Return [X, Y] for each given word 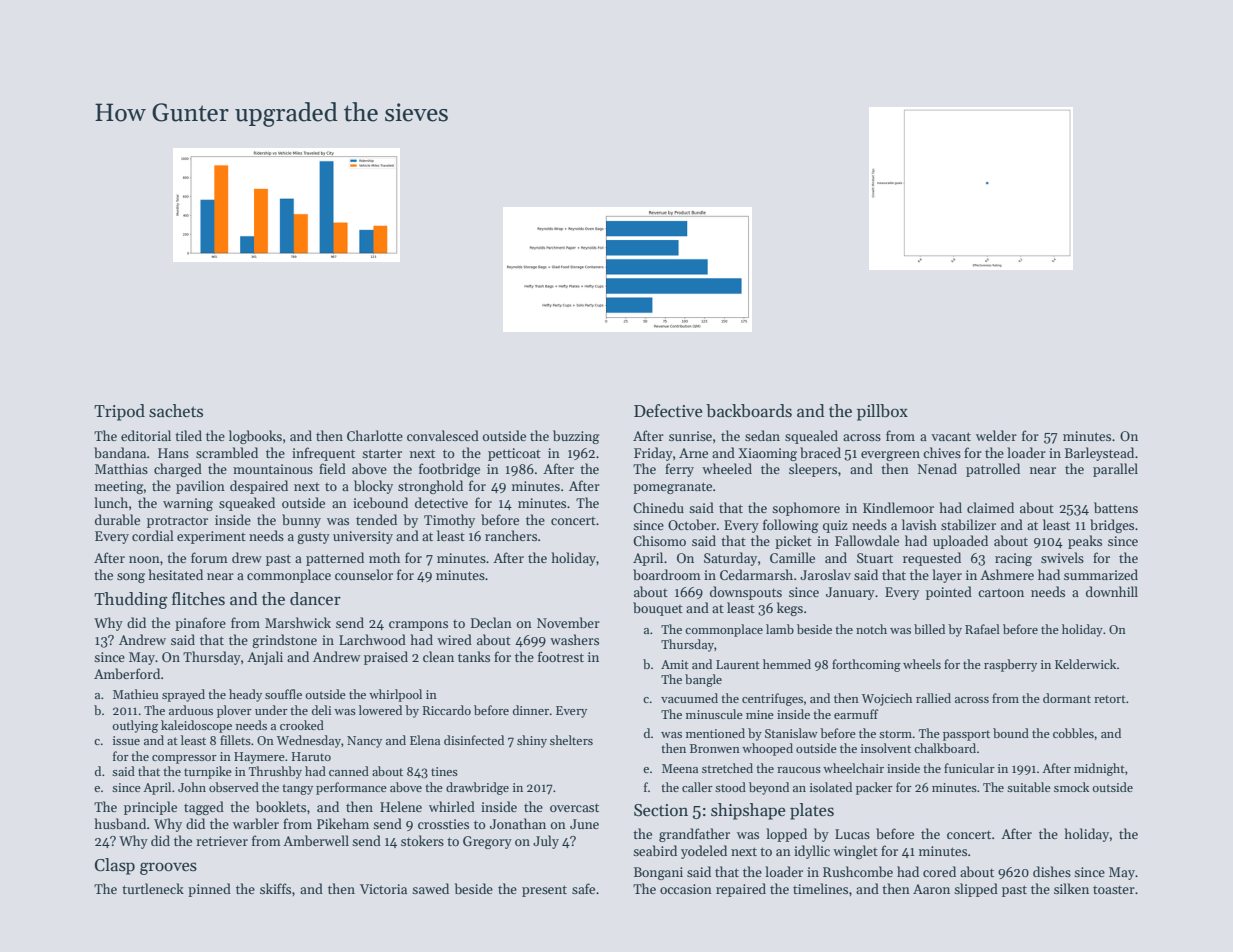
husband [120, 823]
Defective [668, 411]
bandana [120, 452]
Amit [675, 664]
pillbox [882, 412]
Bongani [658, 873]
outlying [135, 726]
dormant [1067, 698]
